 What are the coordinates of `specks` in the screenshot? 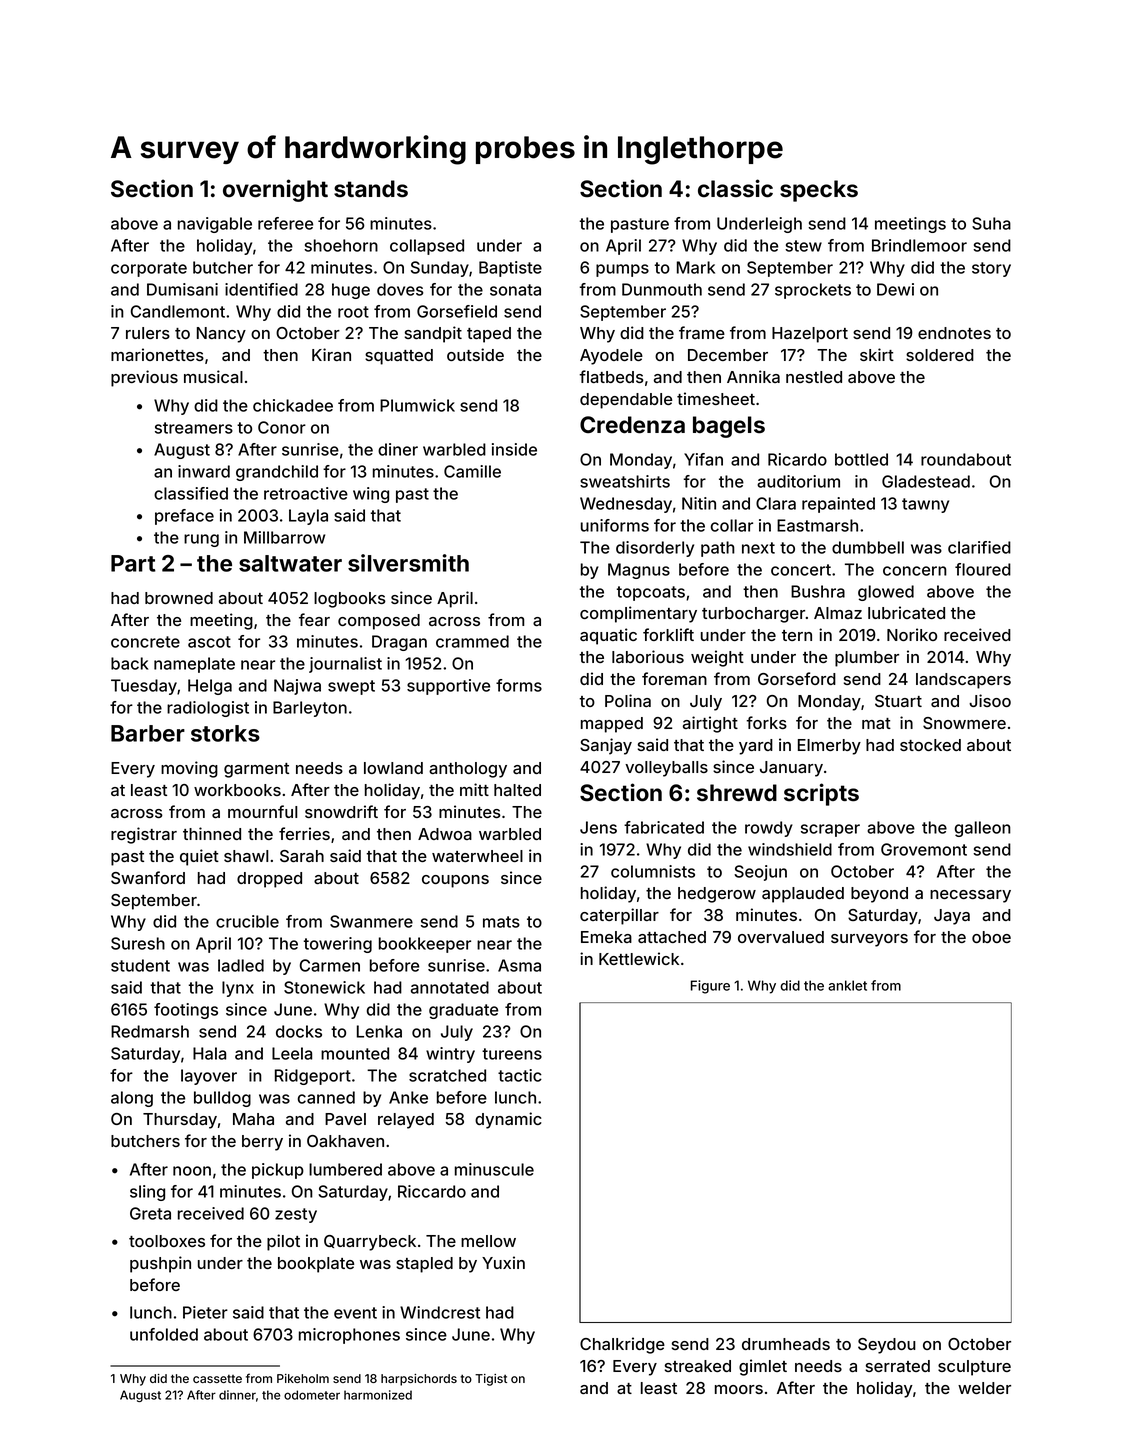 It's located at (819, 191).
